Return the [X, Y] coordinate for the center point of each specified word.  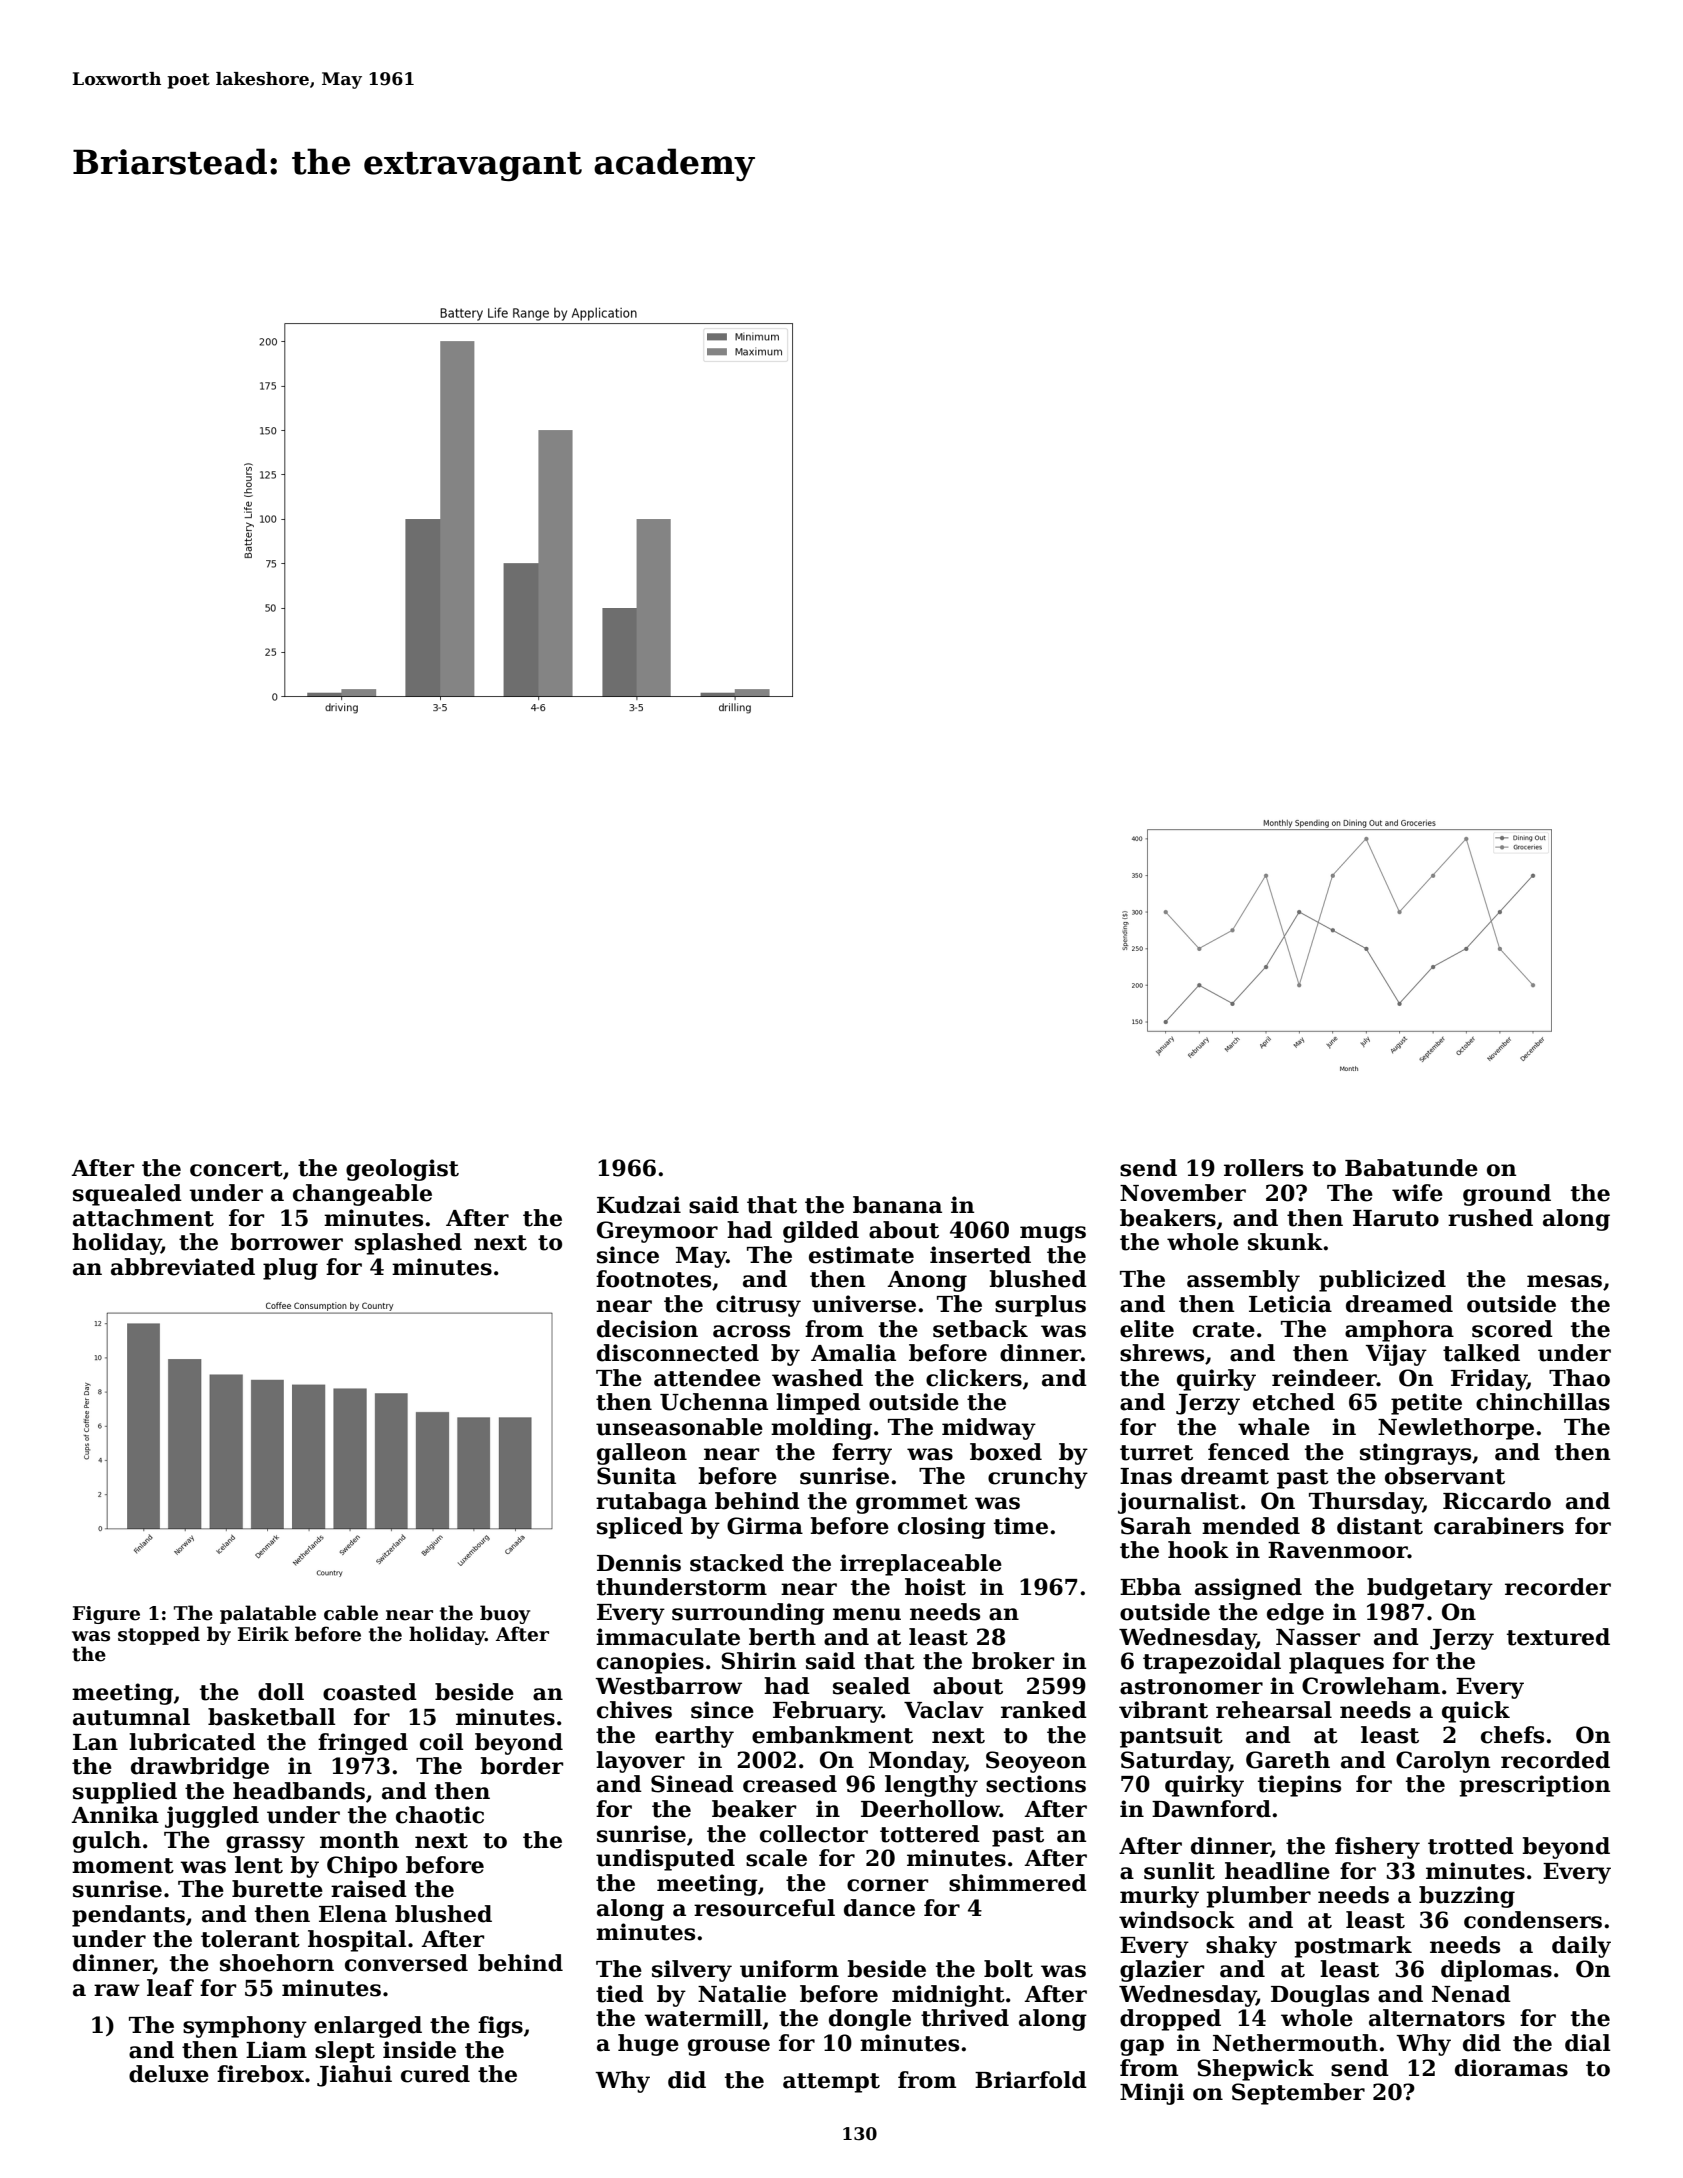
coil [441, 1742]
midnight [948, 1996]
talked [1481, 1353]
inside [419, 2050]
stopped [159, 1635]
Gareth [1288, 1760]
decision [647, 1329]
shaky [1241, 1947]
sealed [871, 1686]
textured [1558, 1637]
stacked [737, 1563]
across [751, 1331]
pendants [128, 1916]
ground [1507, 1195]
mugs [1053, 1234]
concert [236, 1169]
